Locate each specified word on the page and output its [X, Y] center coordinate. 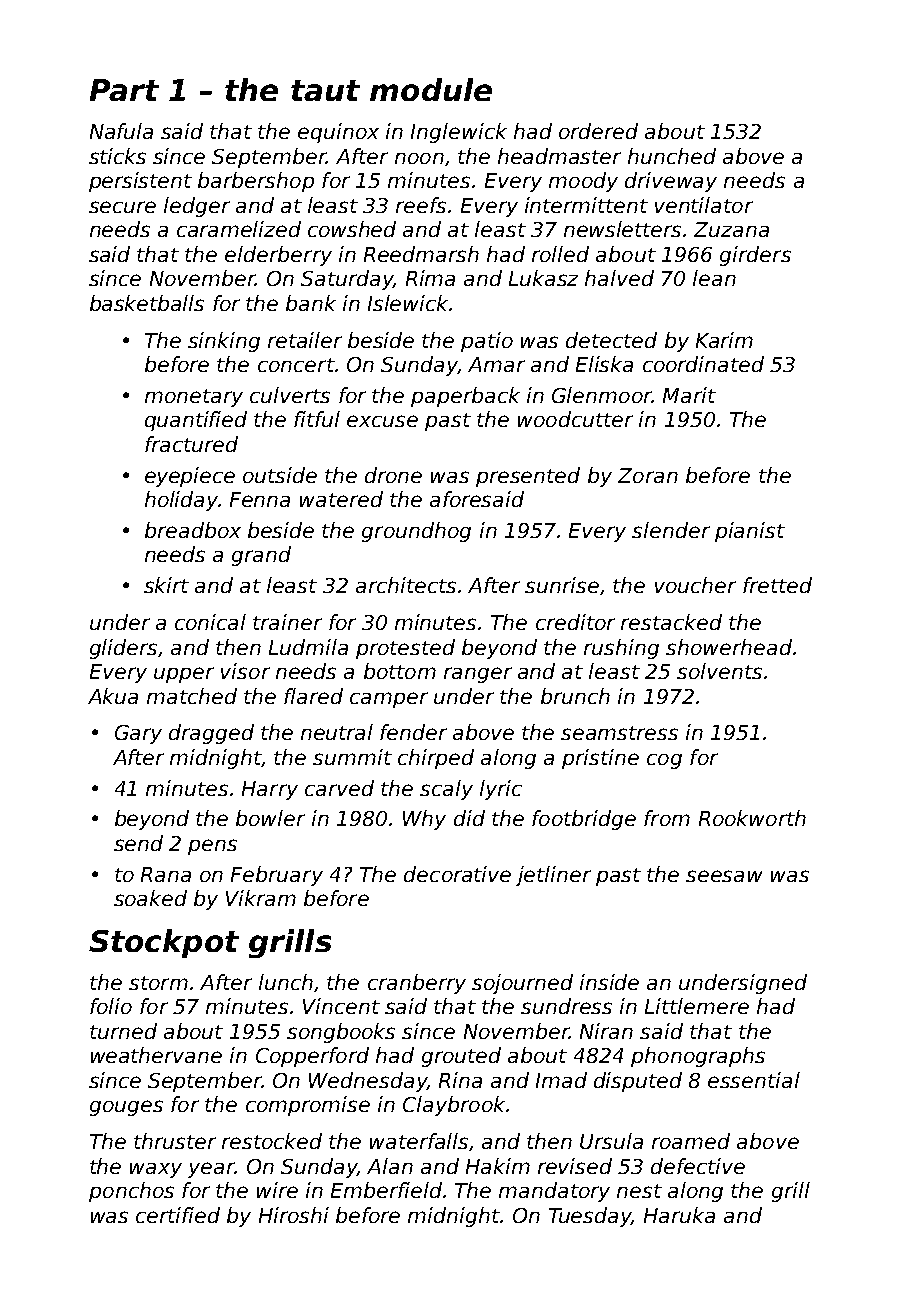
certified [178, 1215]
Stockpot [164, 943]
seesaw [724, 876]
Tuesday [590, 1217]
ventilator [704, 205]
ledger [197, 207]
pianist [750, 532]
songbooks [341, 1033]
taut [325, 90]
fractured [191, 444]
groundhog [416, 532]
